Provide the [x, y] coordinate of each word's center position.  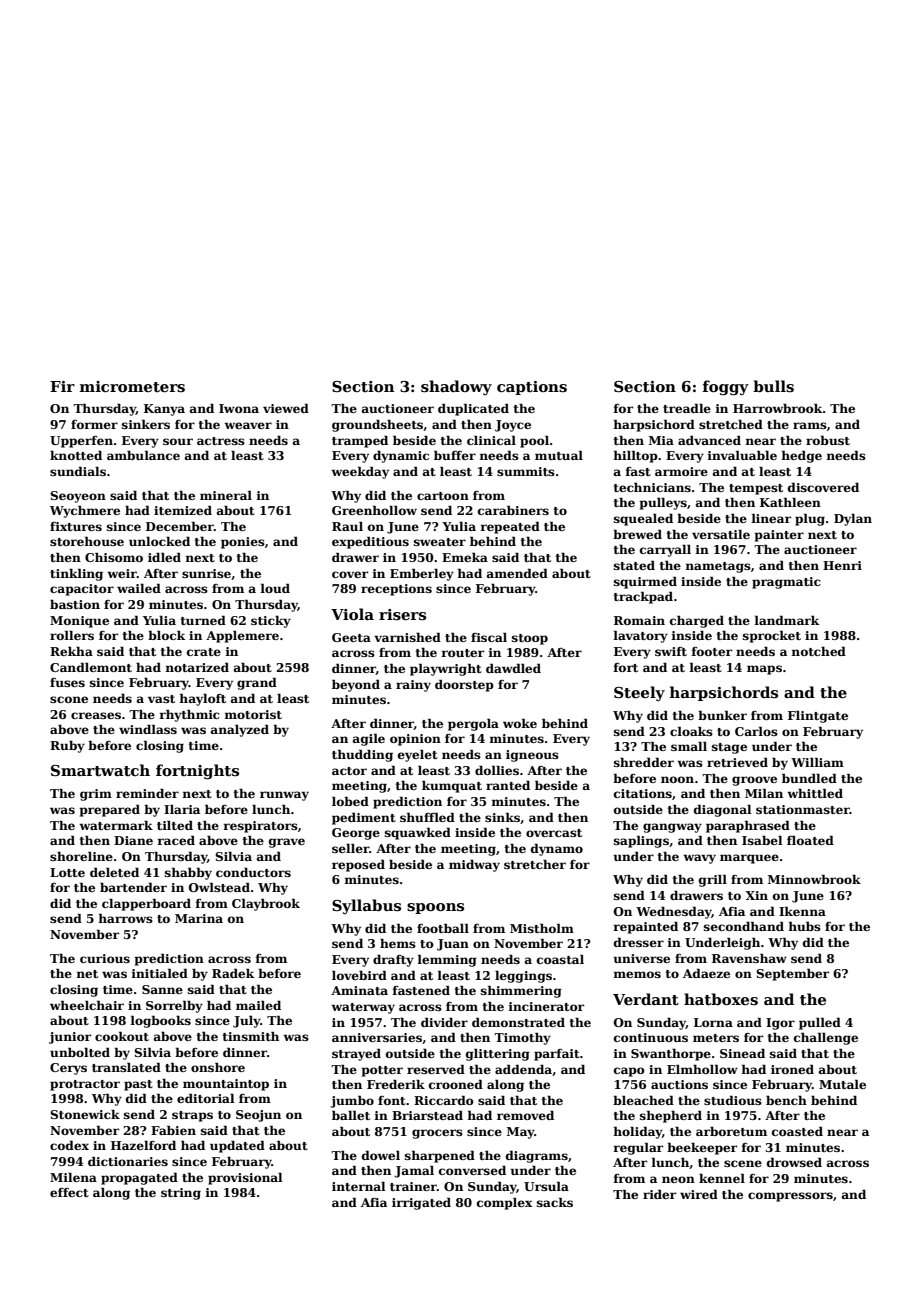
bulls [773, 386]
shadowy [456, 387]
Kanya [164, 410]
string [181, 1194]
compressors [790, 1197]
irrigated [421, 1203]
